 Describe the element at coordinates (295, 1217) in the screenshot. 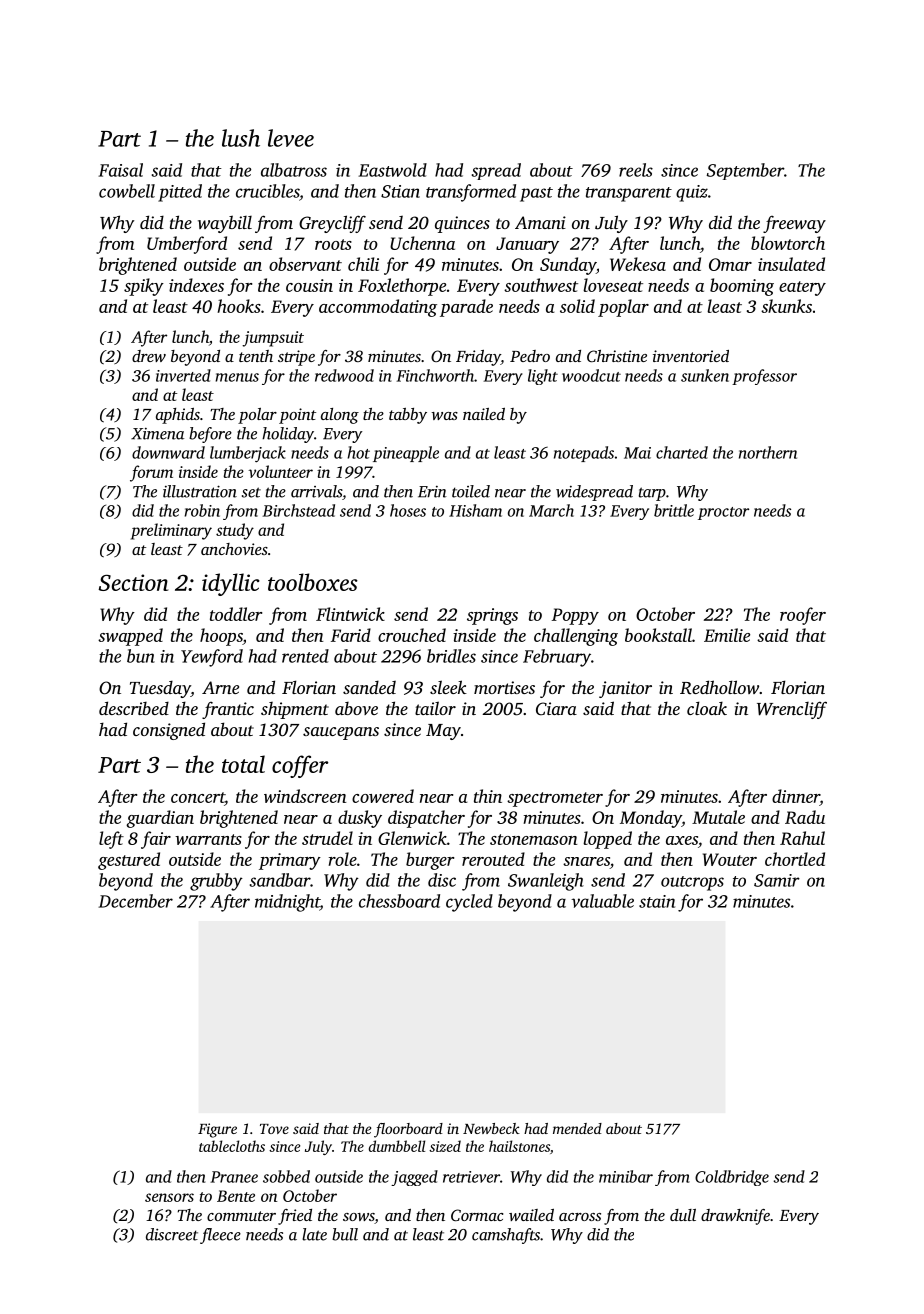

I see `fried` at that location.
